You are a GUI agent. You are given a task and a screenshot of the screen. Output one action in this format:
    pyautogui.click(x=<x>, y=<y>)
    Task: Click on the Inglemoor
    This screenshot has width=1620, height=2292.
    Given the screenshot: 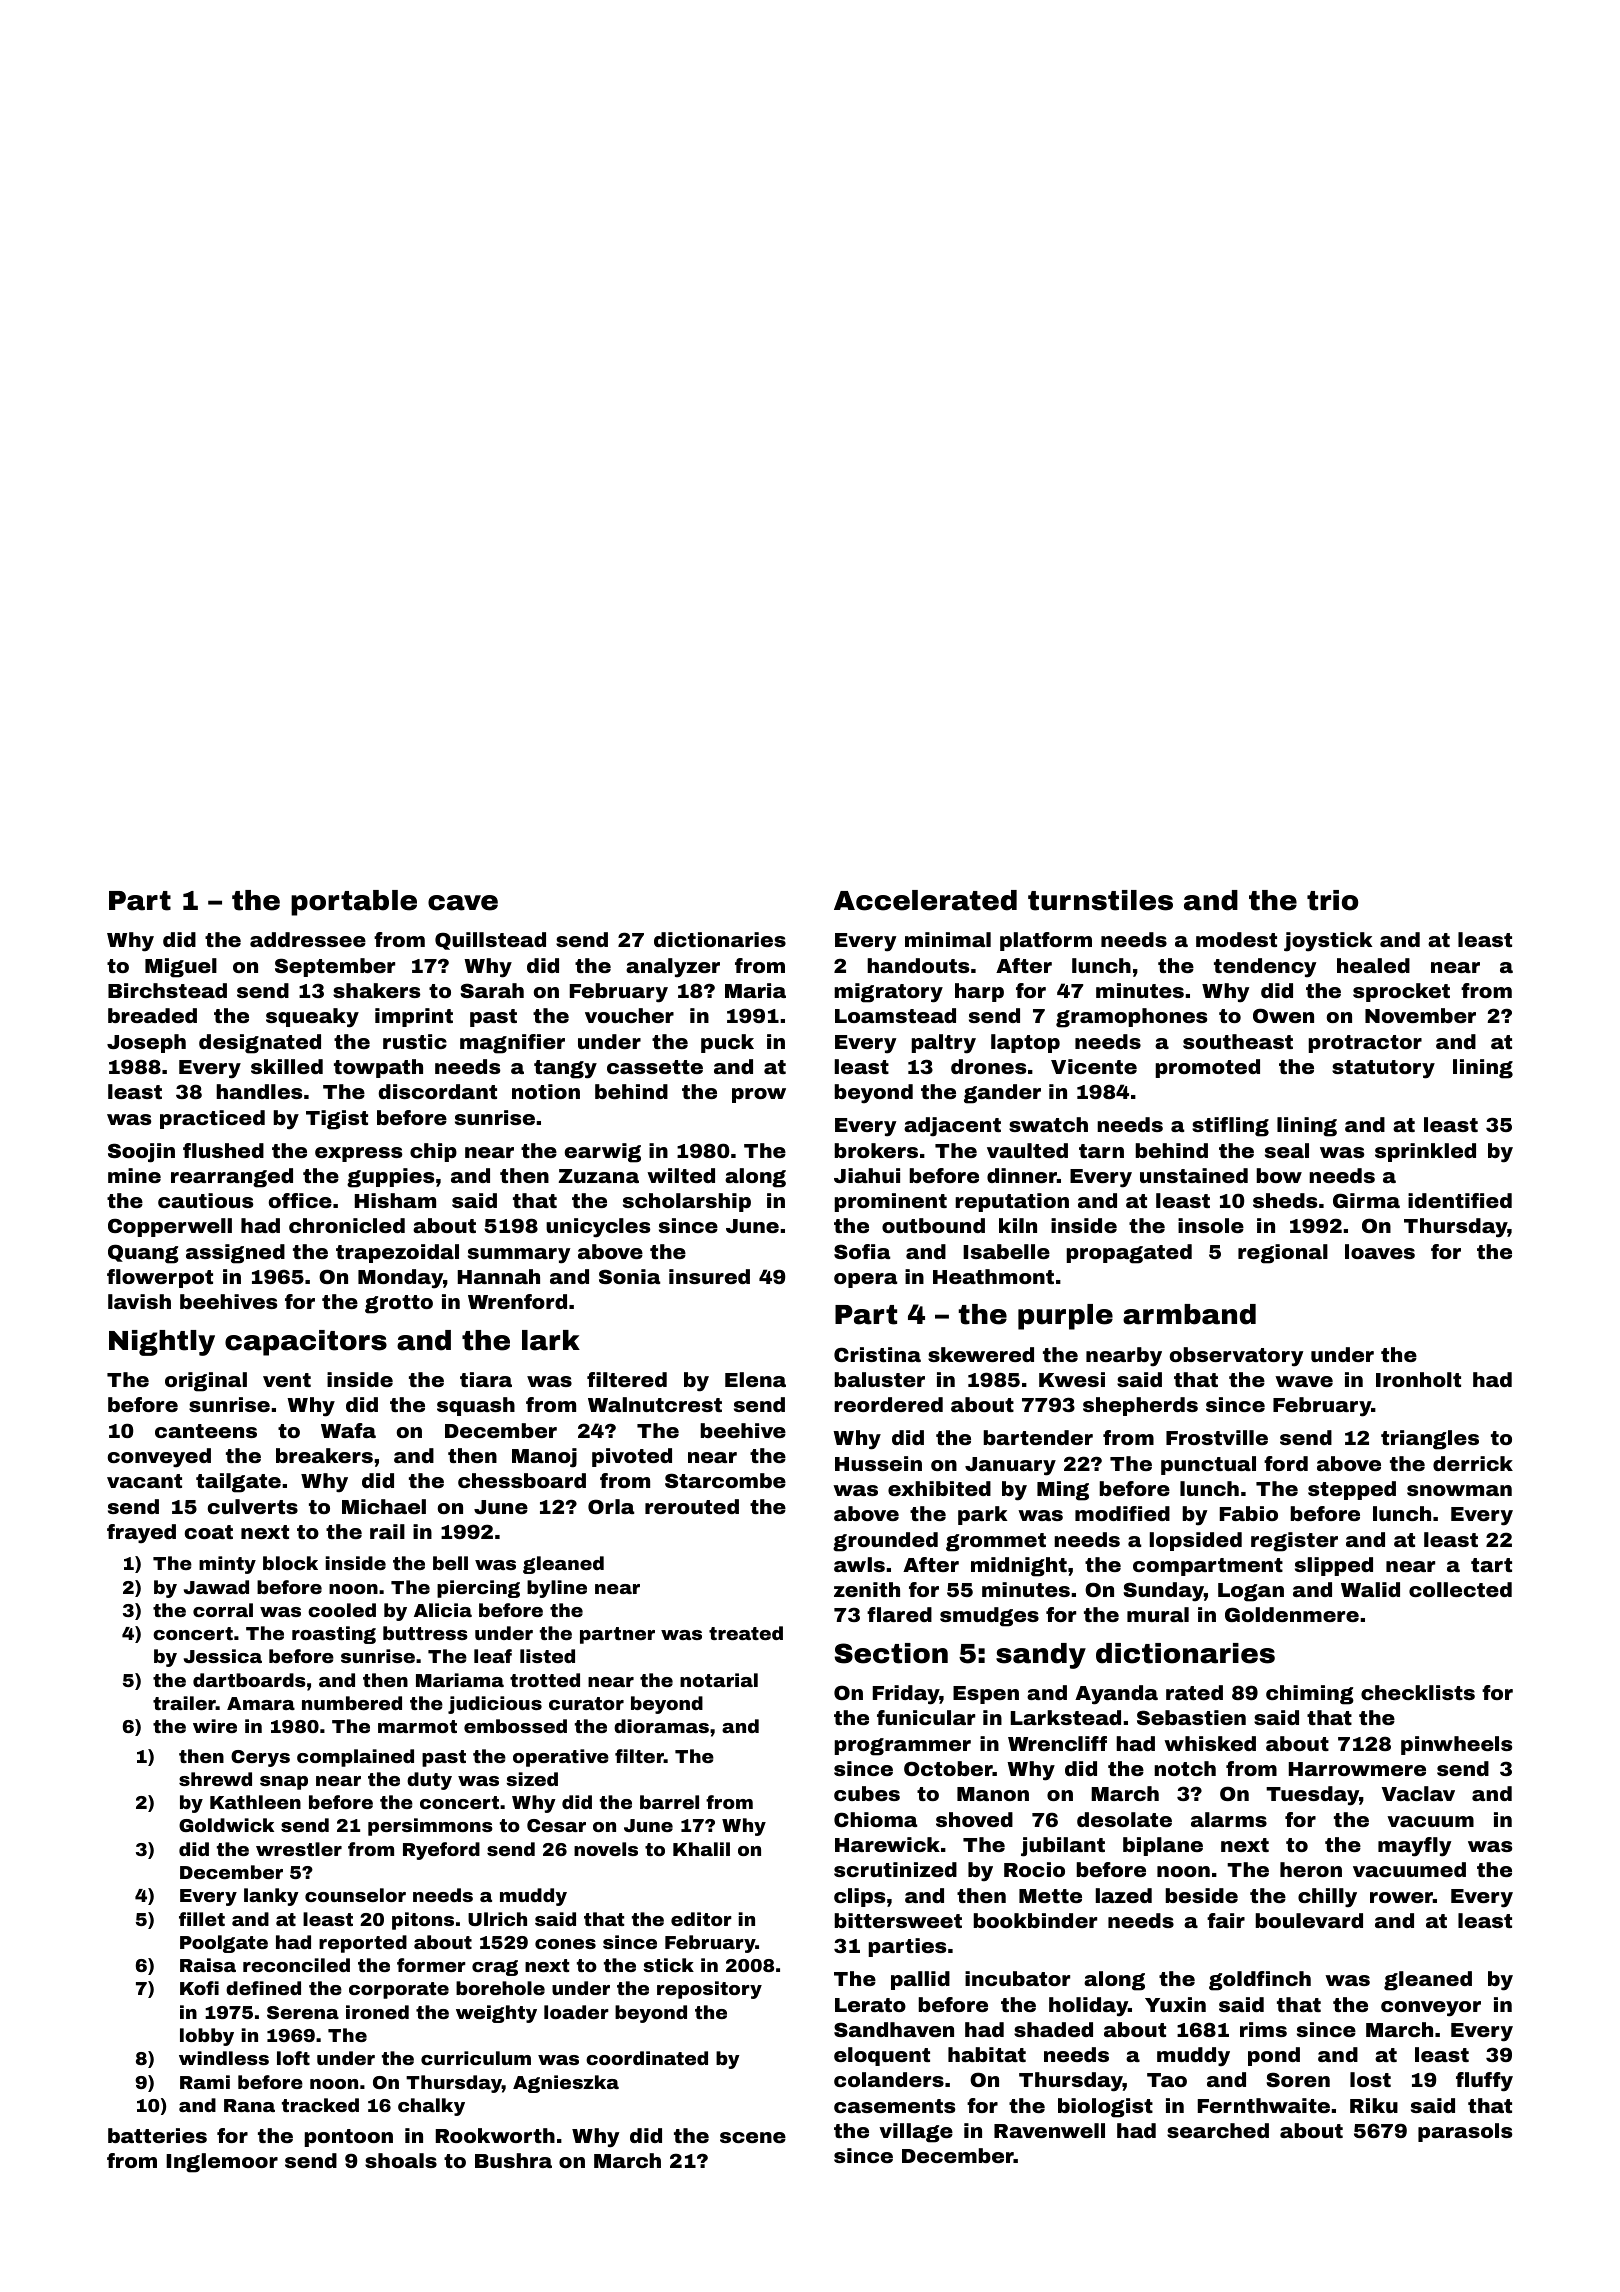 What is the action you would take?
    pyautogui.click(x=222, y=2163)
